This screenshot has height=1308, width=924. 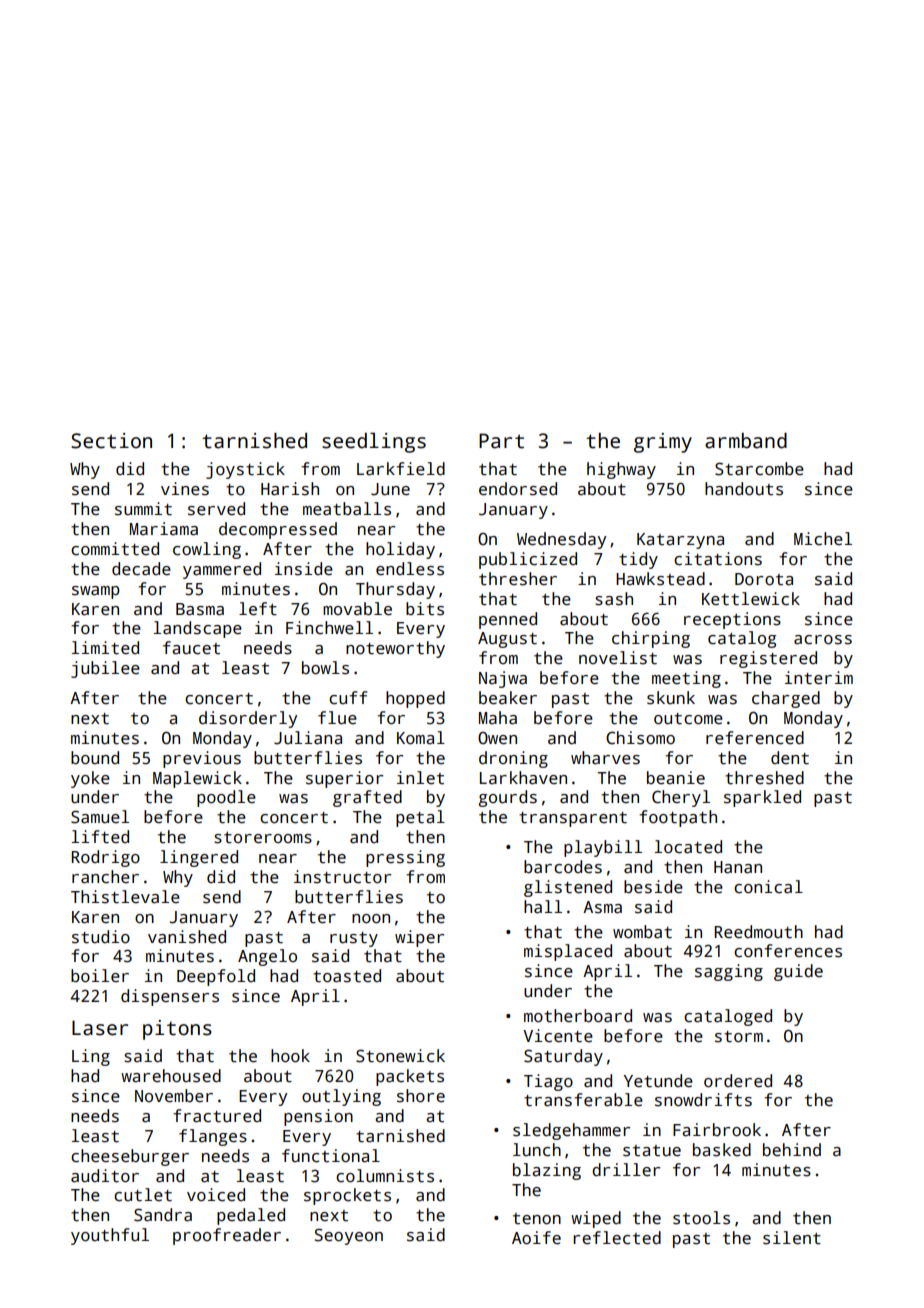 I want to click on vines, so click(x=185, y=489).
